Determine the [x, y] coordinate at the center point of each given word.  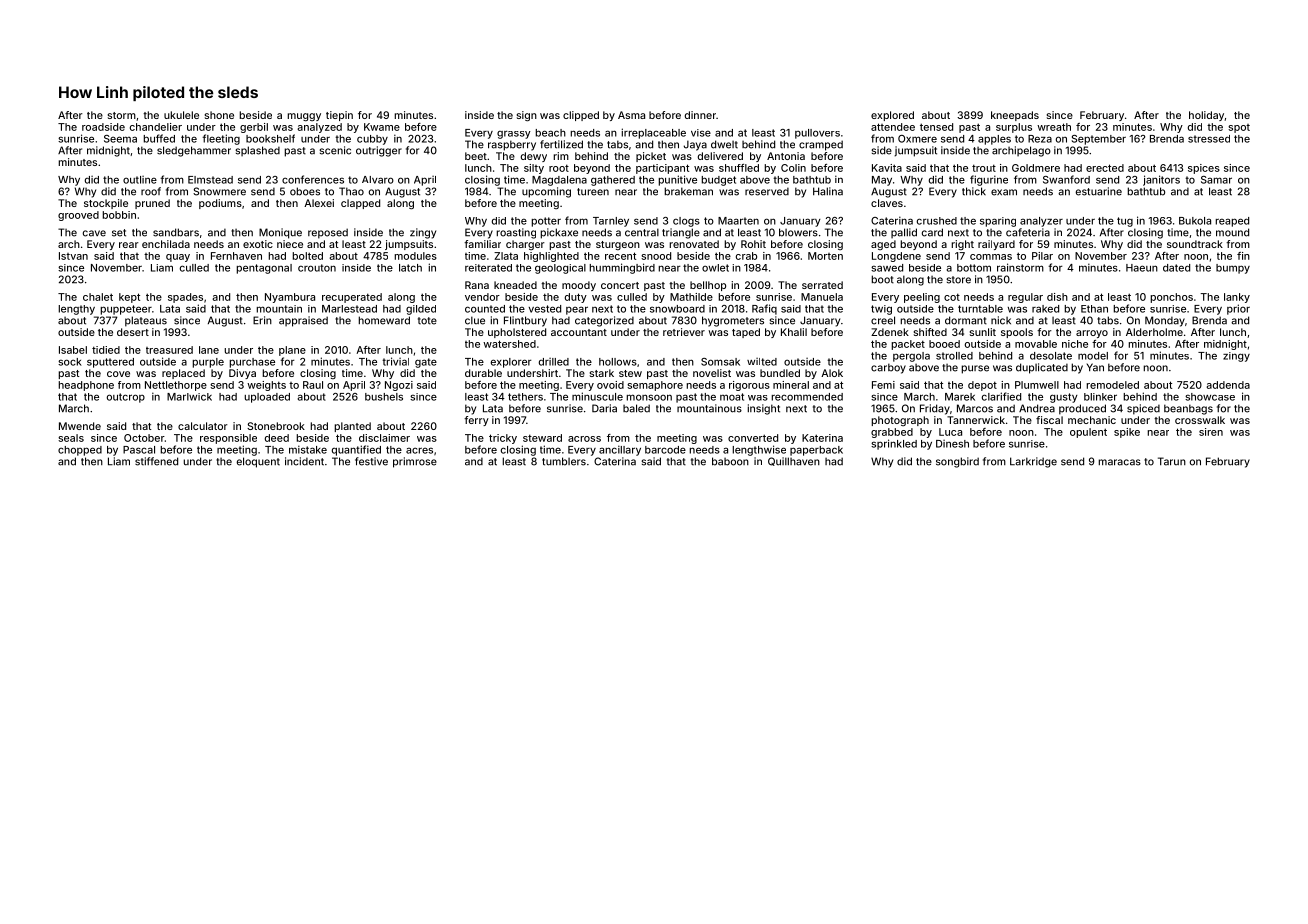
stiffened [156, 461]
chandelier [156, 127]
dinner [700, 115]
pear [577, 310]
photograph [900, 421]
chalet [98, 297]
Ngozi [399, 386]
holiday [1207, 116]
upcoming [546, 192]
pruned [152, 204]
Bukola [1195, 221]
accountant [579, 332]
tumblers [564, 461]
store [958, 280]
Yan [1095, 367]
